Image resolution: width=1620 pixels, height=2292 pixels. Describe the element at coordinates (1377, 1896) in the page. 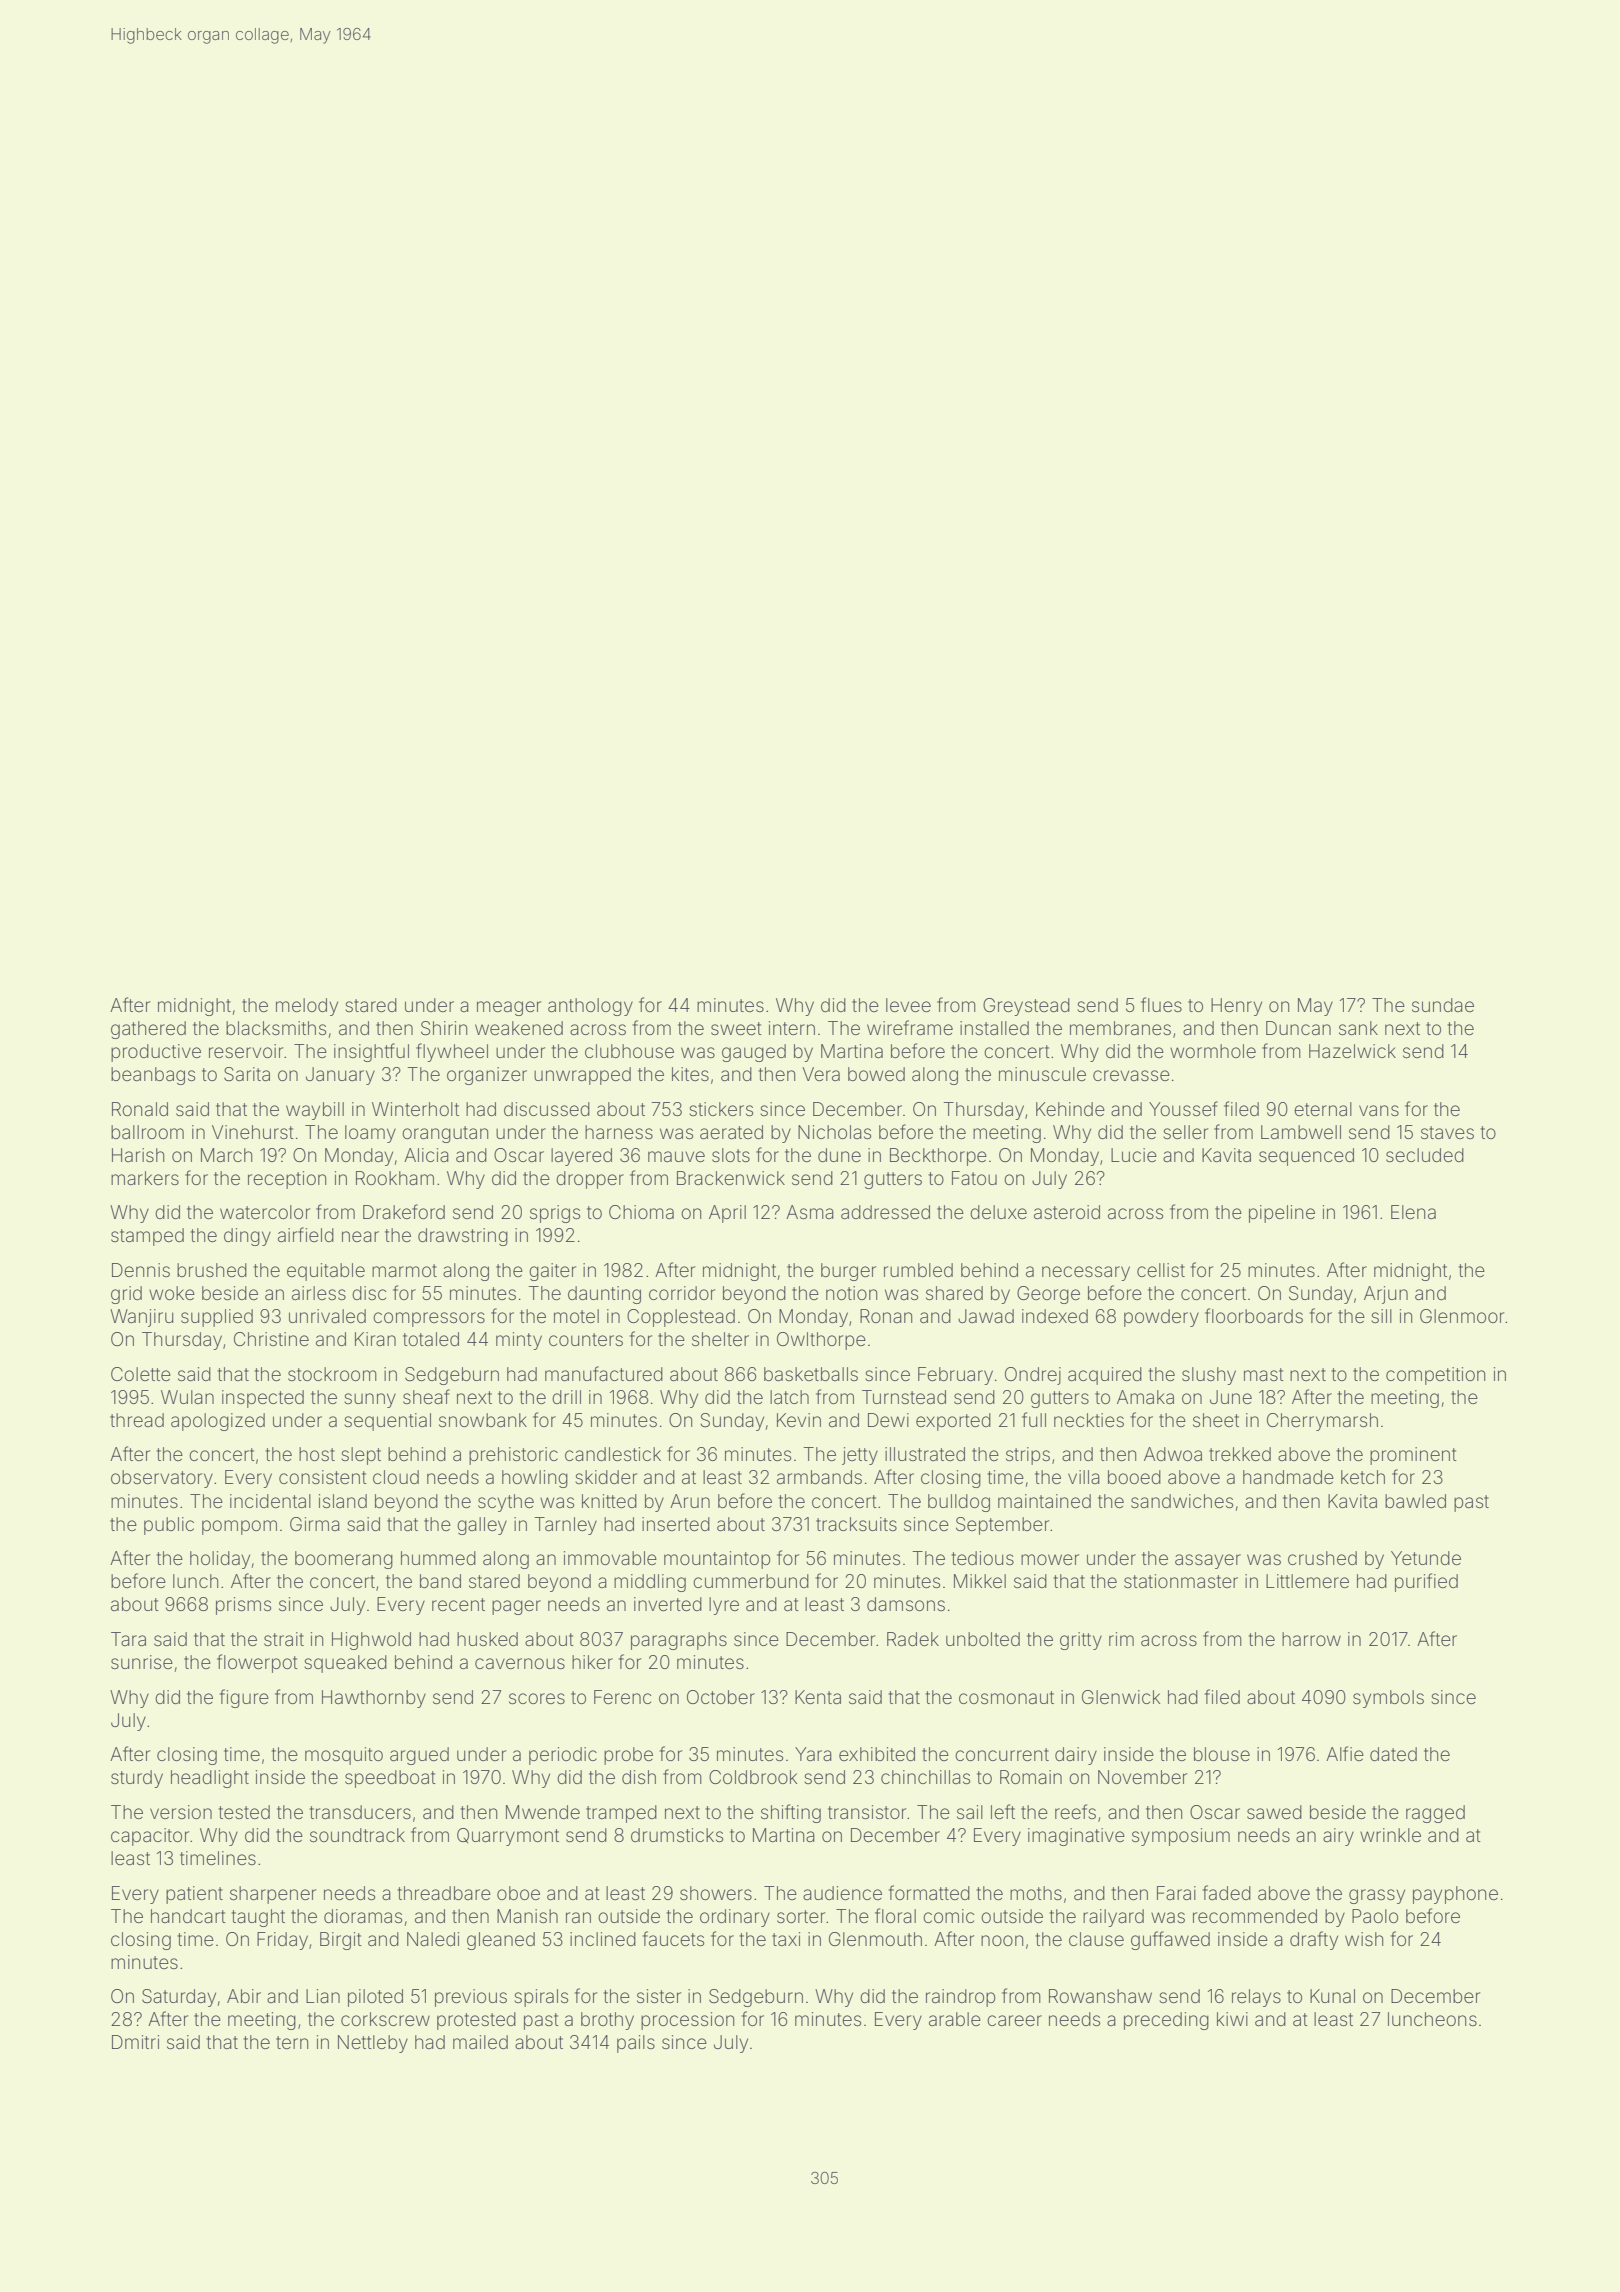

I see `grassy` at that location.
